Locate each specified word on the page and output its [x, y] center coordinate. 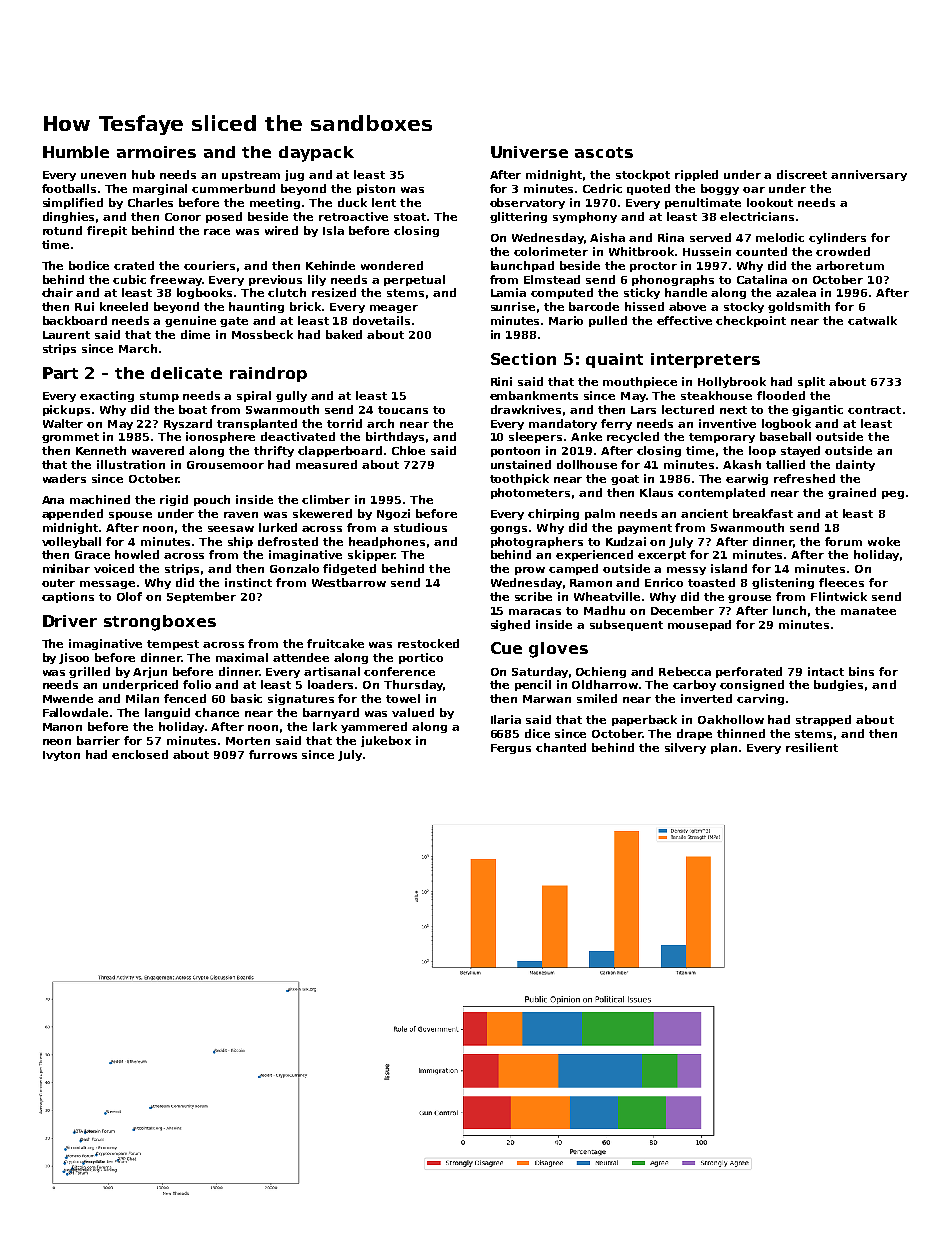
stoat [410, 217]
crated [134, 265]
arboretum [850, 265]
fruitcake [335, 643]
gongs [508, 530]
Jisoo [74, 658]
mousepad [699, 625]
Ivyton [61, 756]
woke [884, 541]
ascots [604, 152]
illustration [131, 464]
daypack [316, 154]
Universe [529, 152]
